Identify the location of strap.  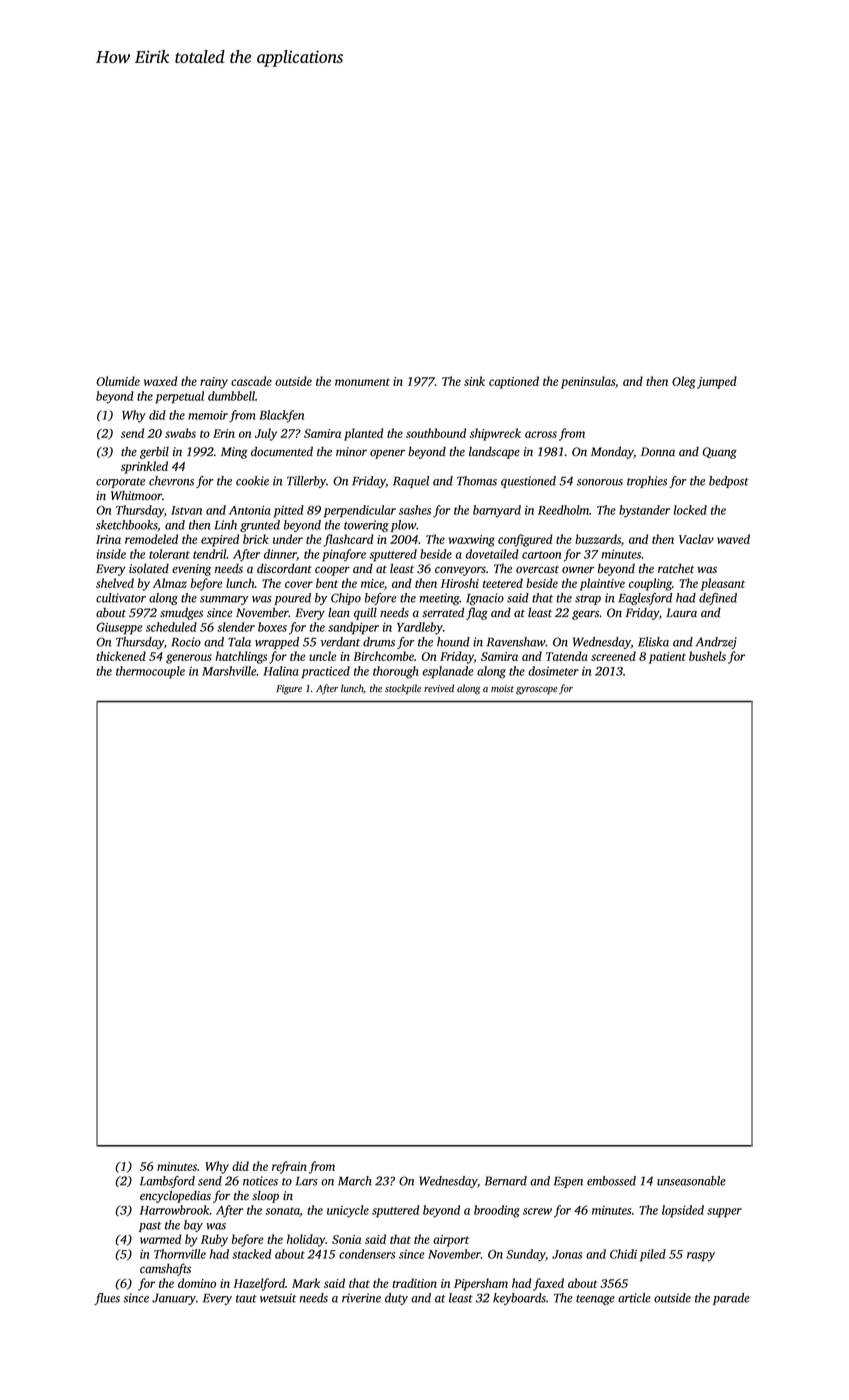
(588, 600).
